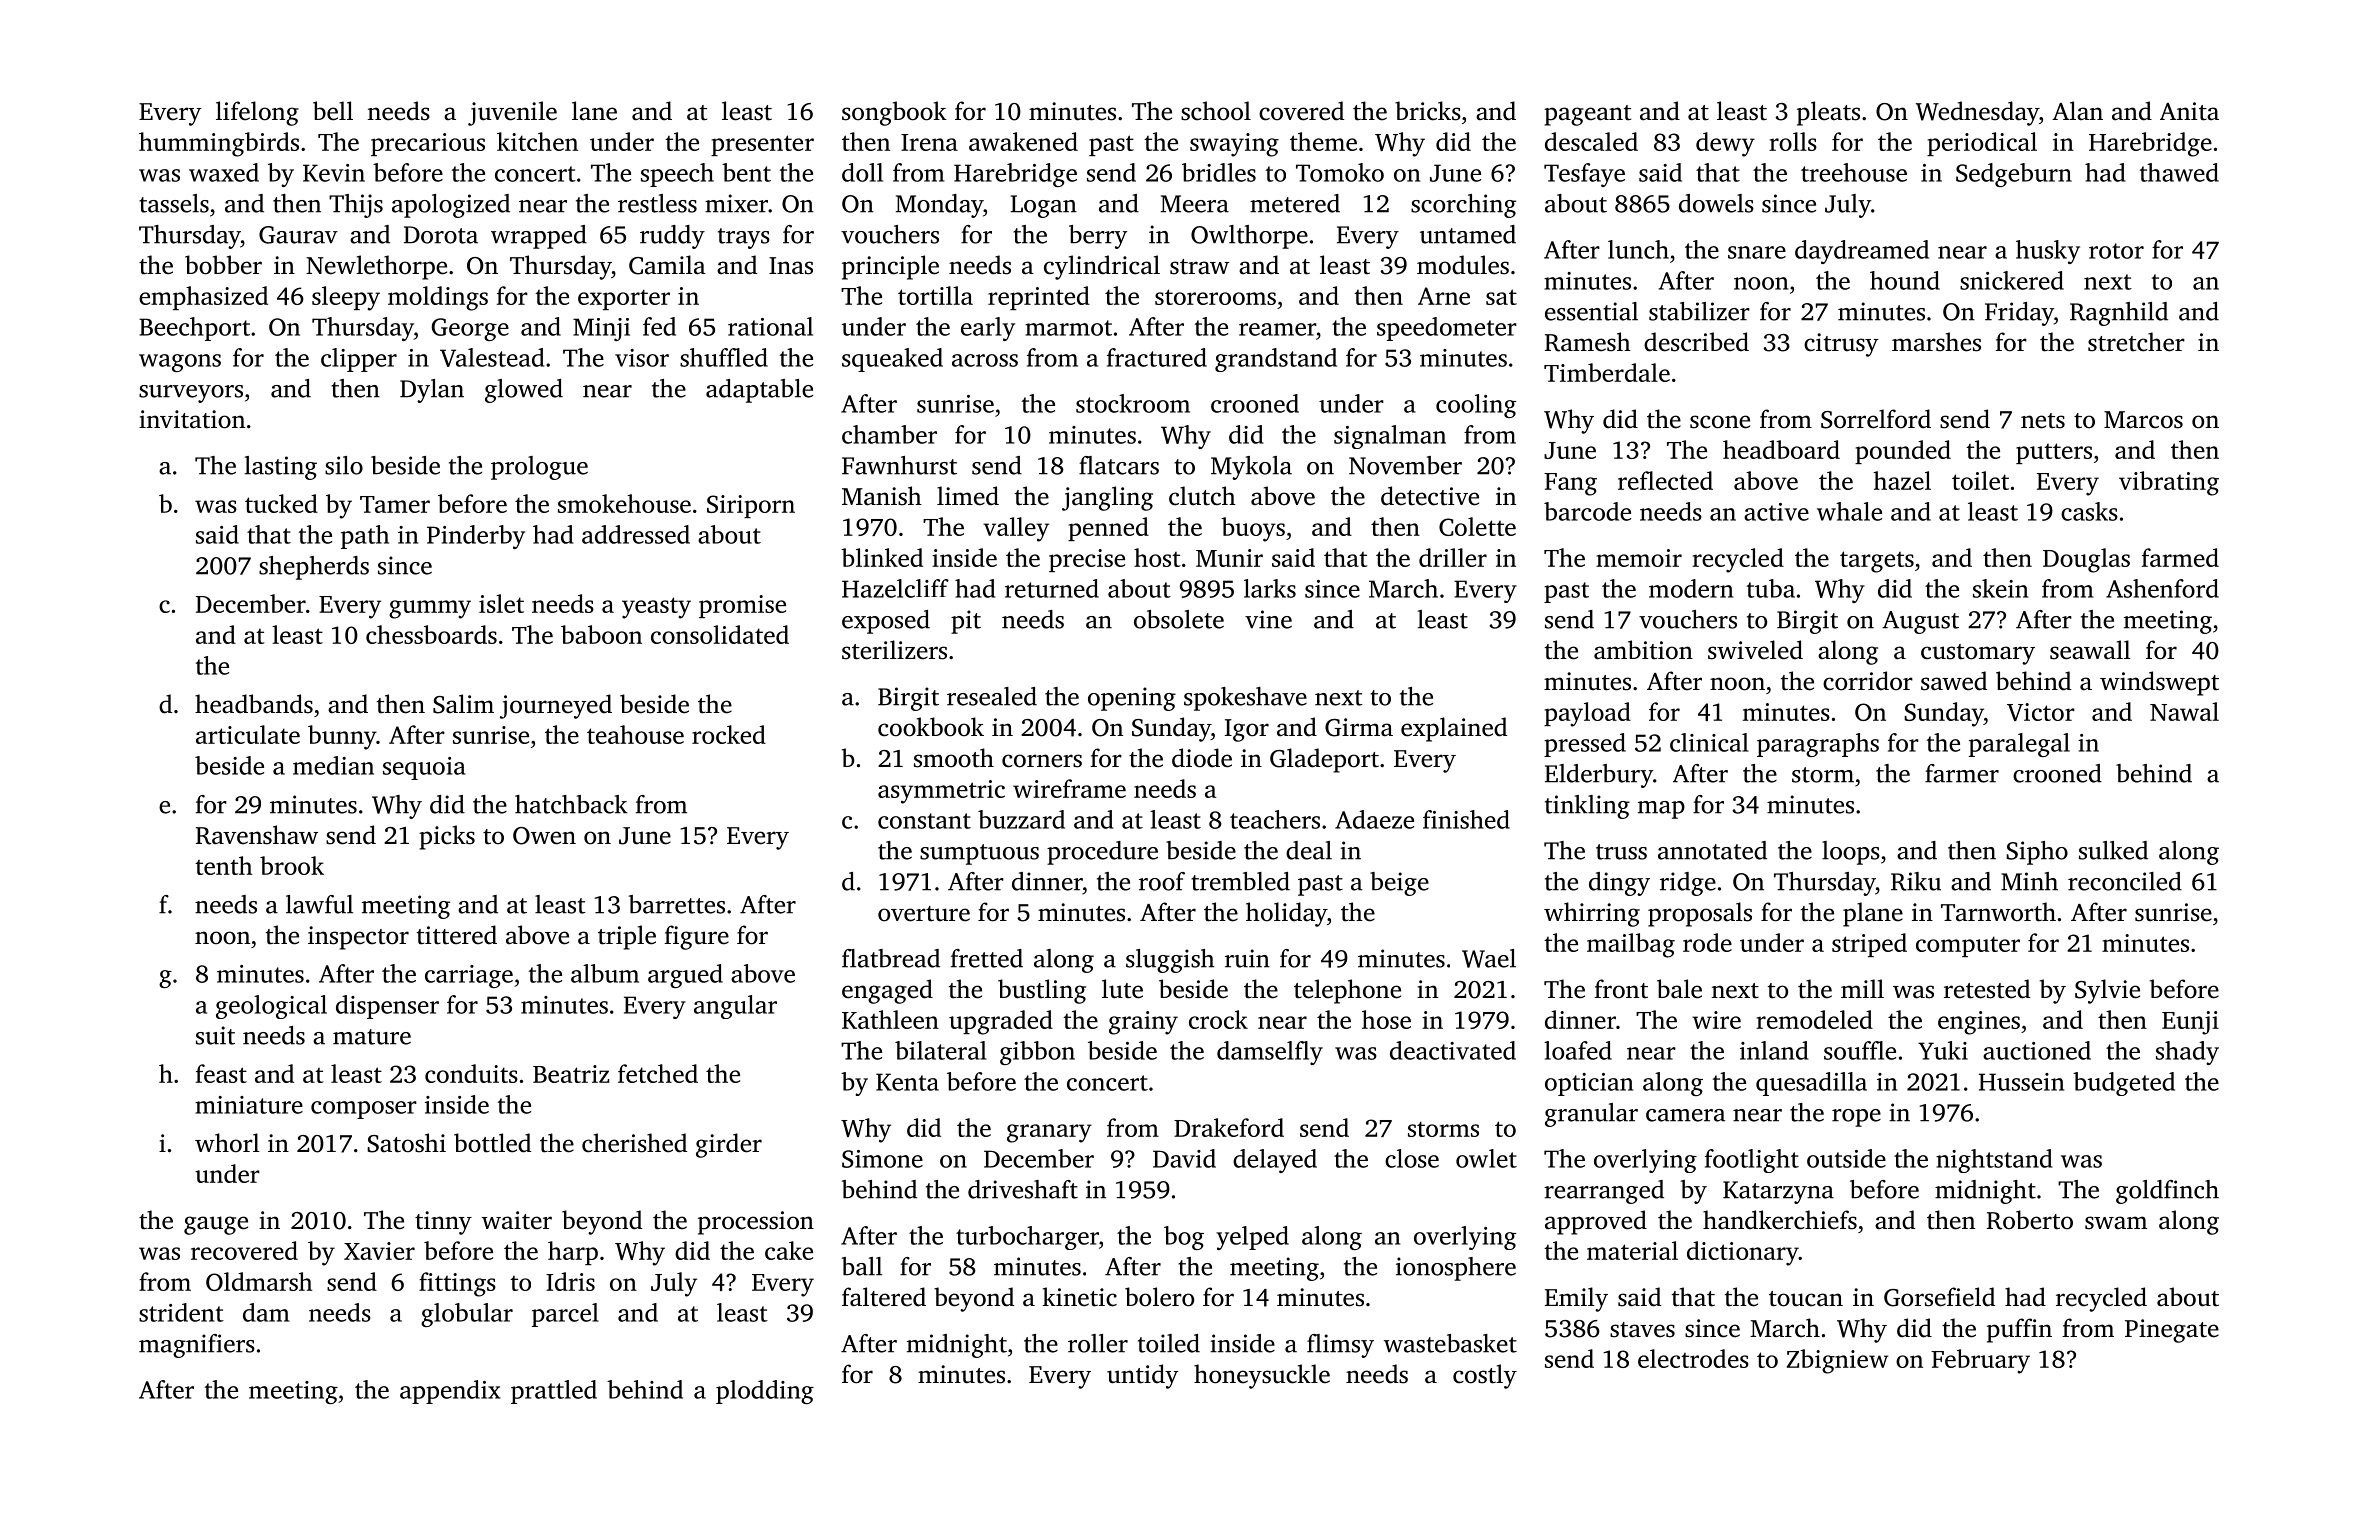  What do you see at coordinates (1275, 819) in the page?
I see `teachers` at bounding box center [1275, 819].
